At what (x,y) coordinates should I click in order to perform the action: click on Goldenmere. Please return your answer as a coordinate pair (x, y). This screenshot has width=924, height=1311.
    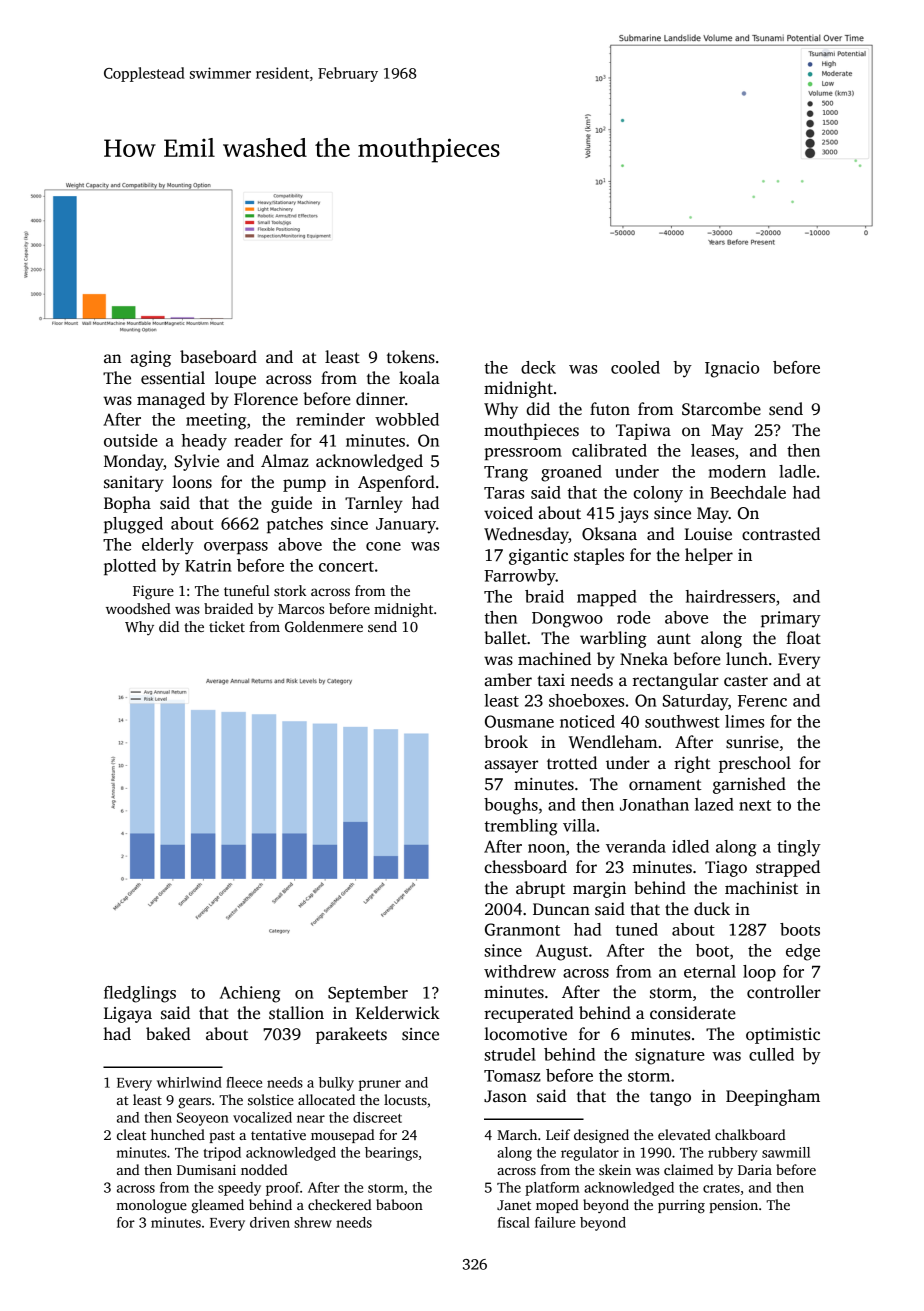
    Looking at the image, I should click on (324, 626).
